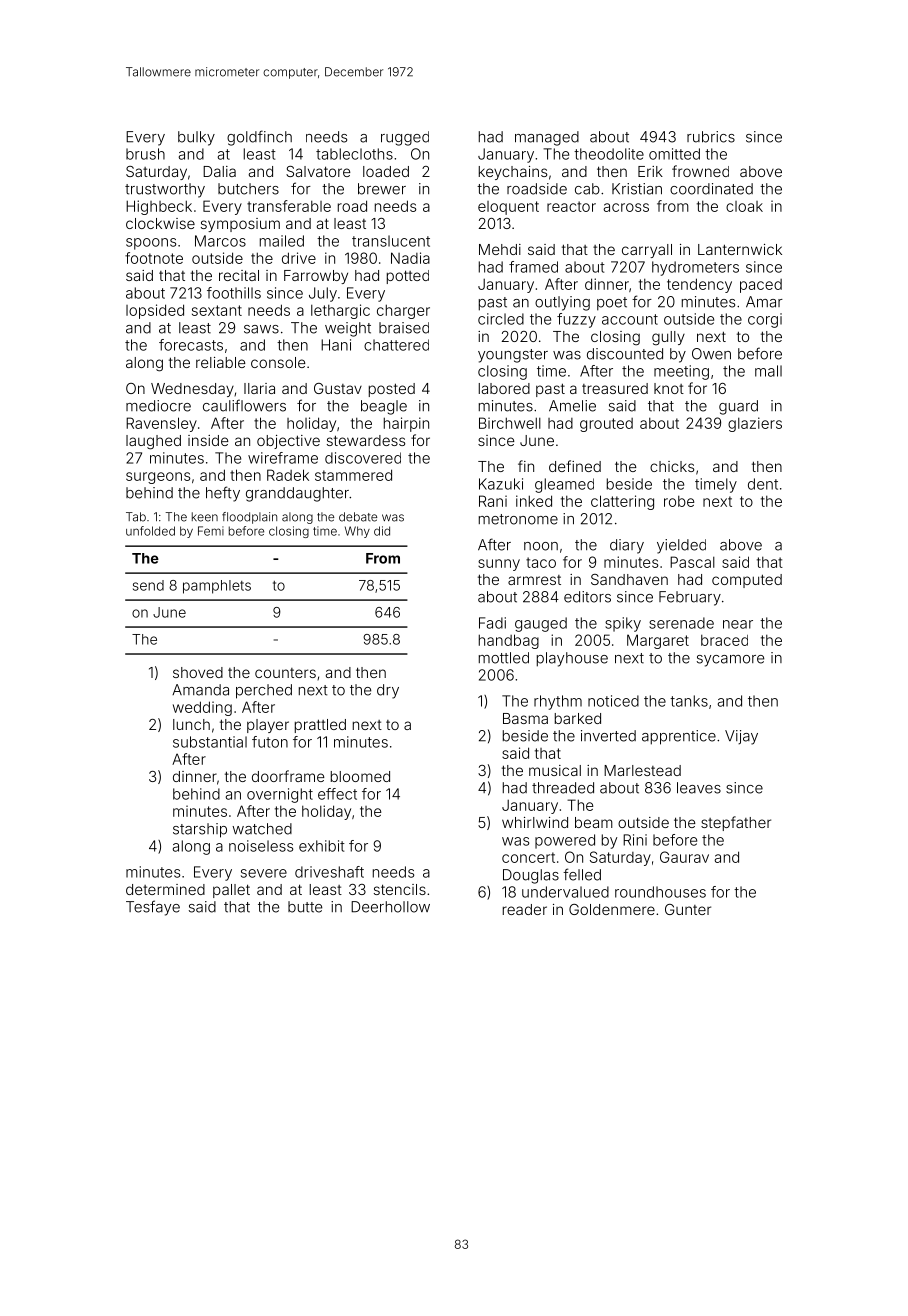 The height and width of the image is (1316, 908). Describe the element at coordinates (747, 581) in the image. I see `computed` at that location.
